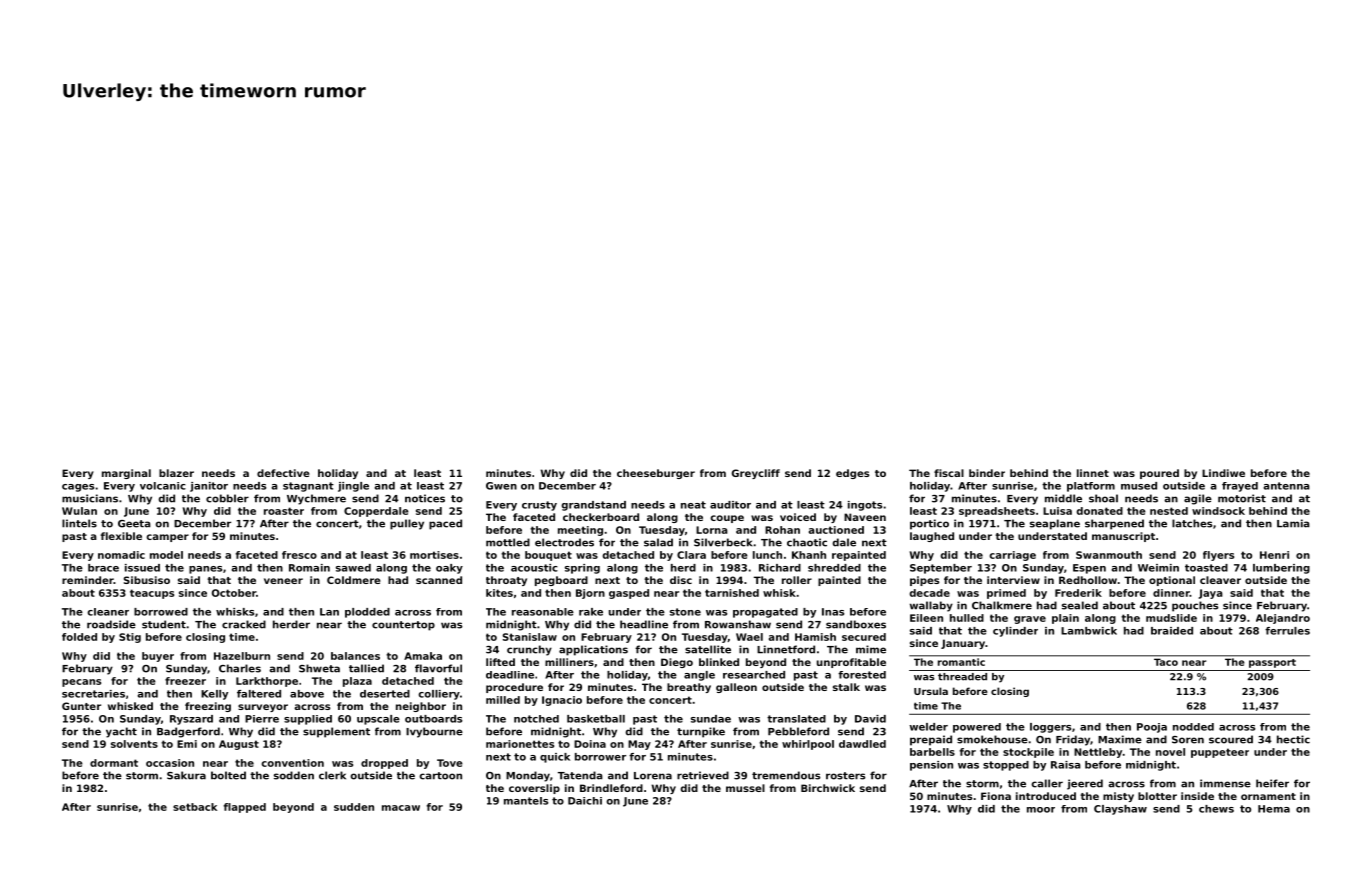 The height and width of the image is (887, 1372). I want to click on setback, so click(195, 807).
